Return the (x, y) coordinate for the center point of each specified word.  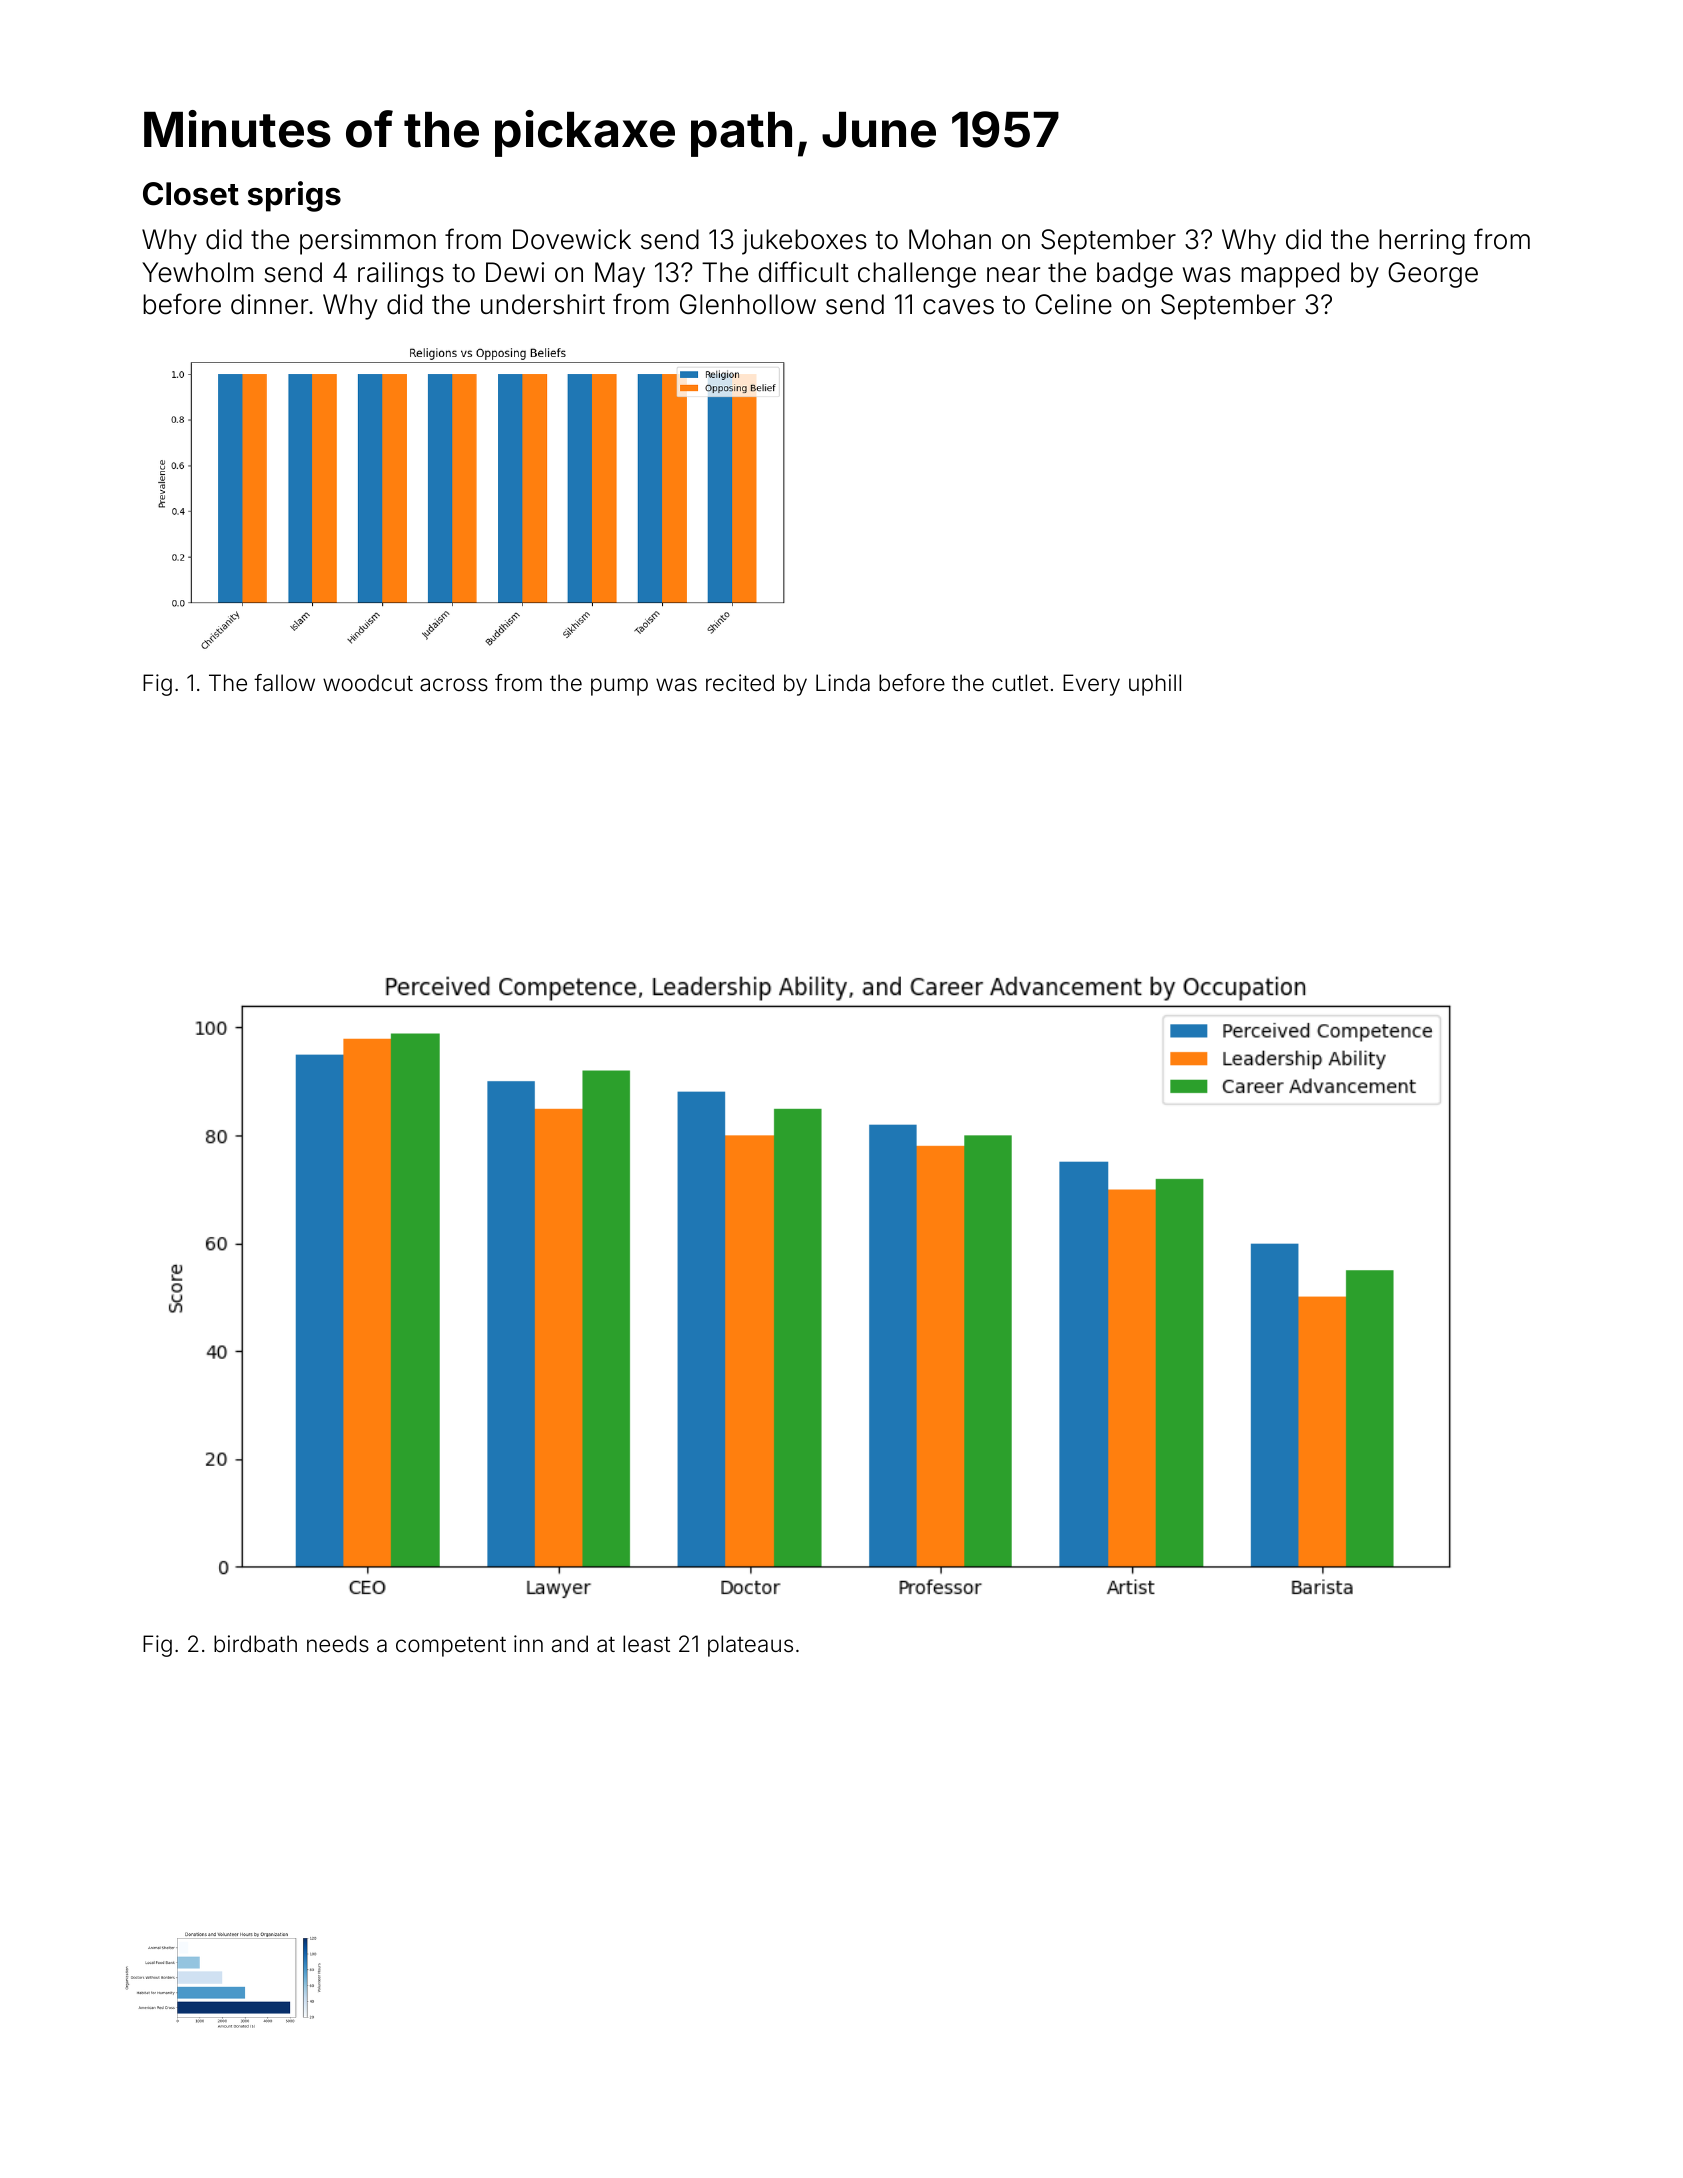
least (646, 1644)
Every (1091, 685)
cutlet (1020, 682)
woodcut (368, 683)
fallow (284, 683)
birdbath (255, 1644)
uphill (1155, 685)
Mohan (950, 239)
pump (619, 687)
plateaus (750, 1646)
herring (1422, 242)
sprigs (294, 196)
